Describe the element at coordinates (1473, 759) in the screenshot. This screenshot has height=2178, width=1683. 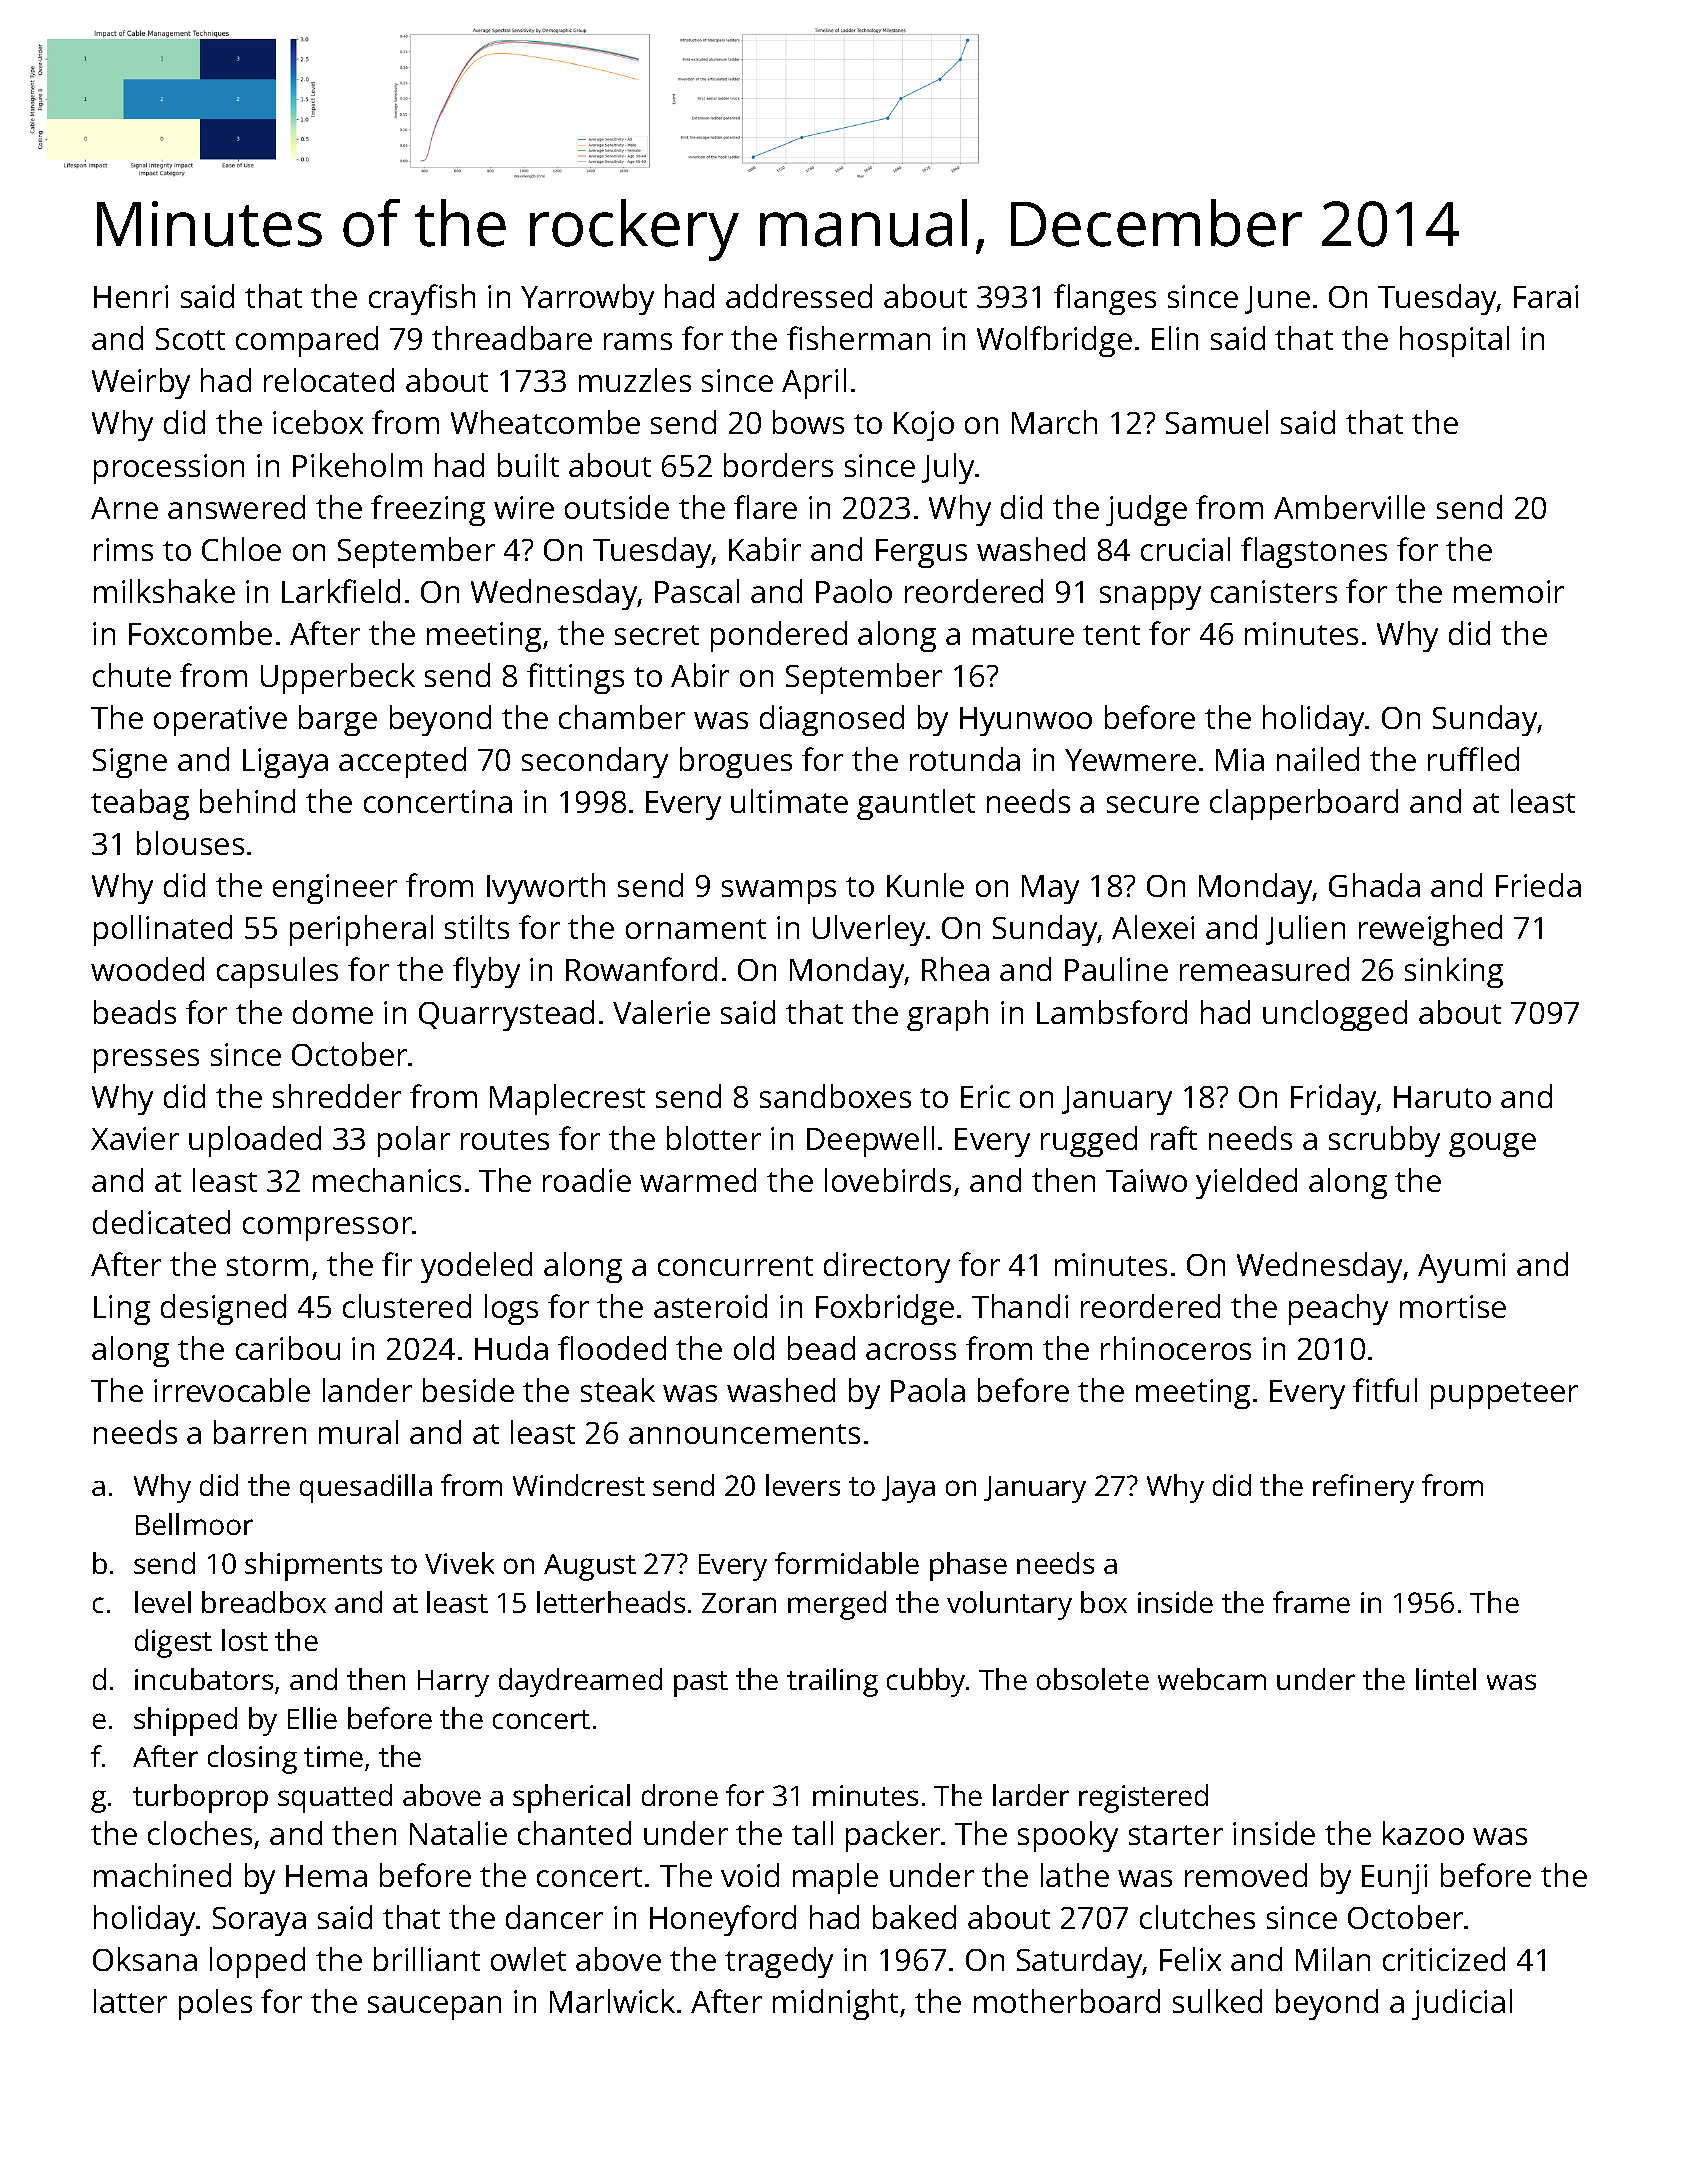
I see `ruffled` at that location.
